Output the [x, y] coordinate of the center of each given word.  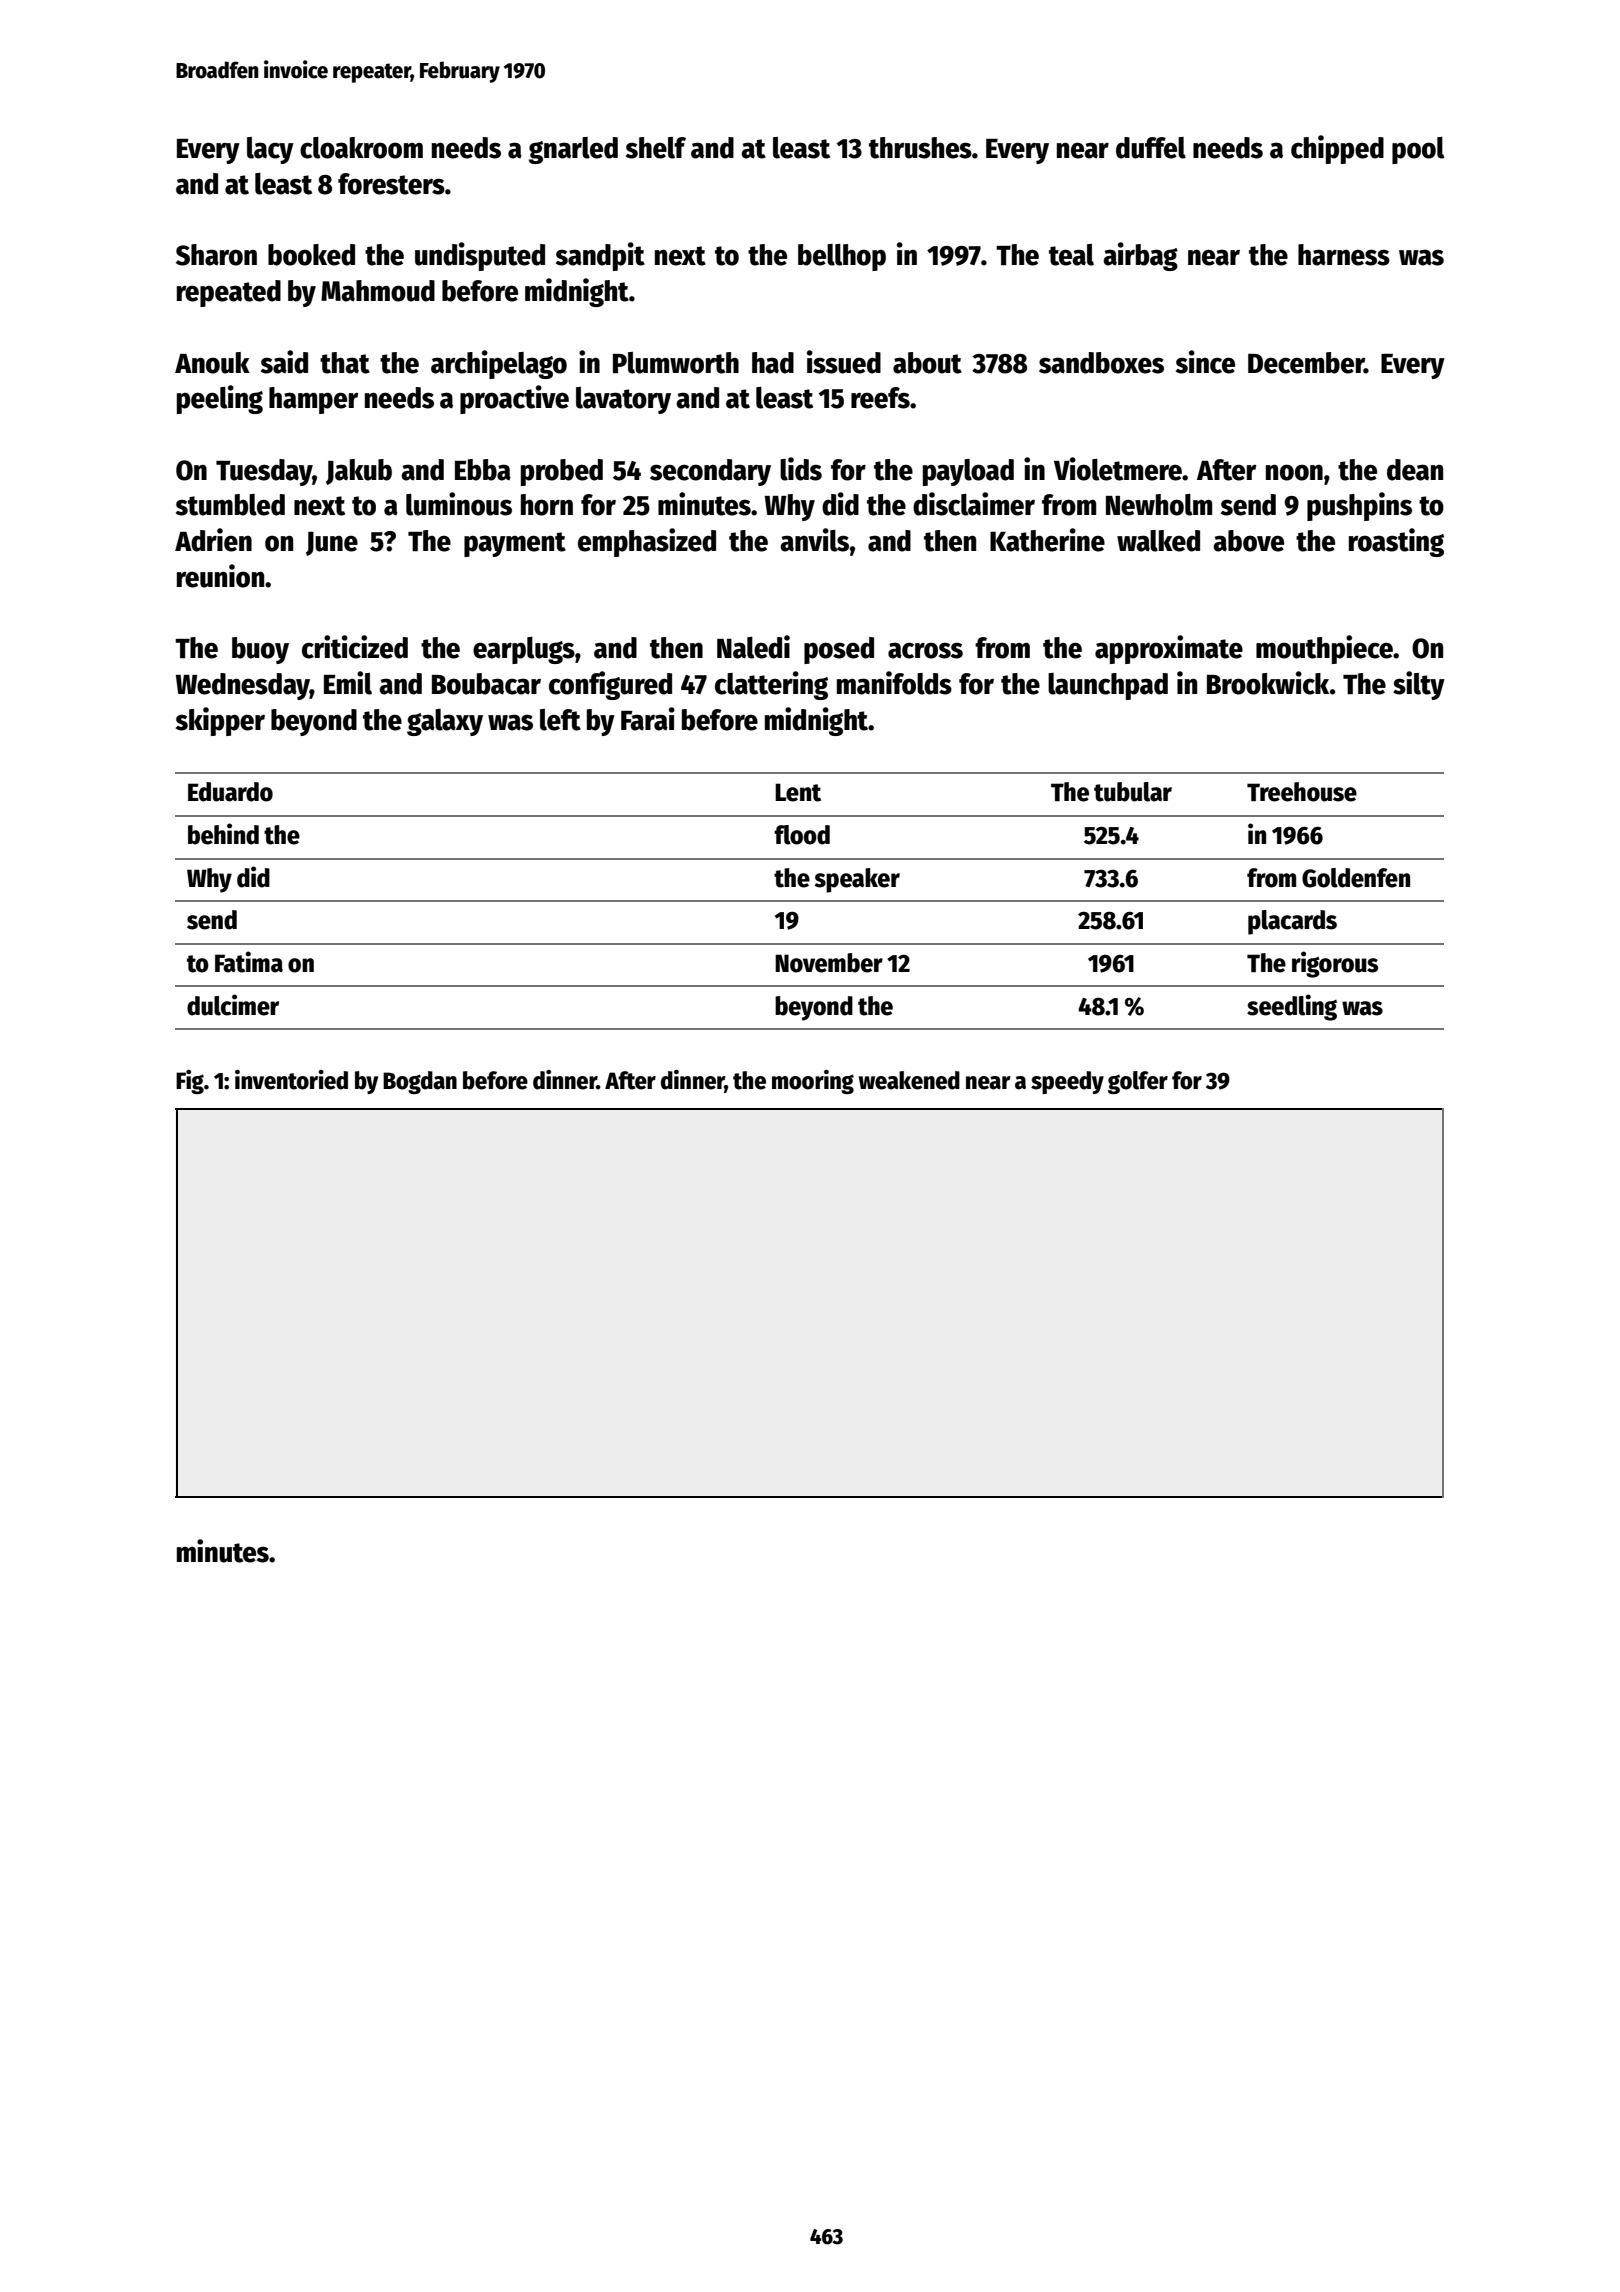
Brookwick [1268, 683]
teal [1071, 255]
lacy [270, 150]
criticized [355, 647]
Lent [798, 792]
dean [1415, 470]
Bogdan [420, 1082]
